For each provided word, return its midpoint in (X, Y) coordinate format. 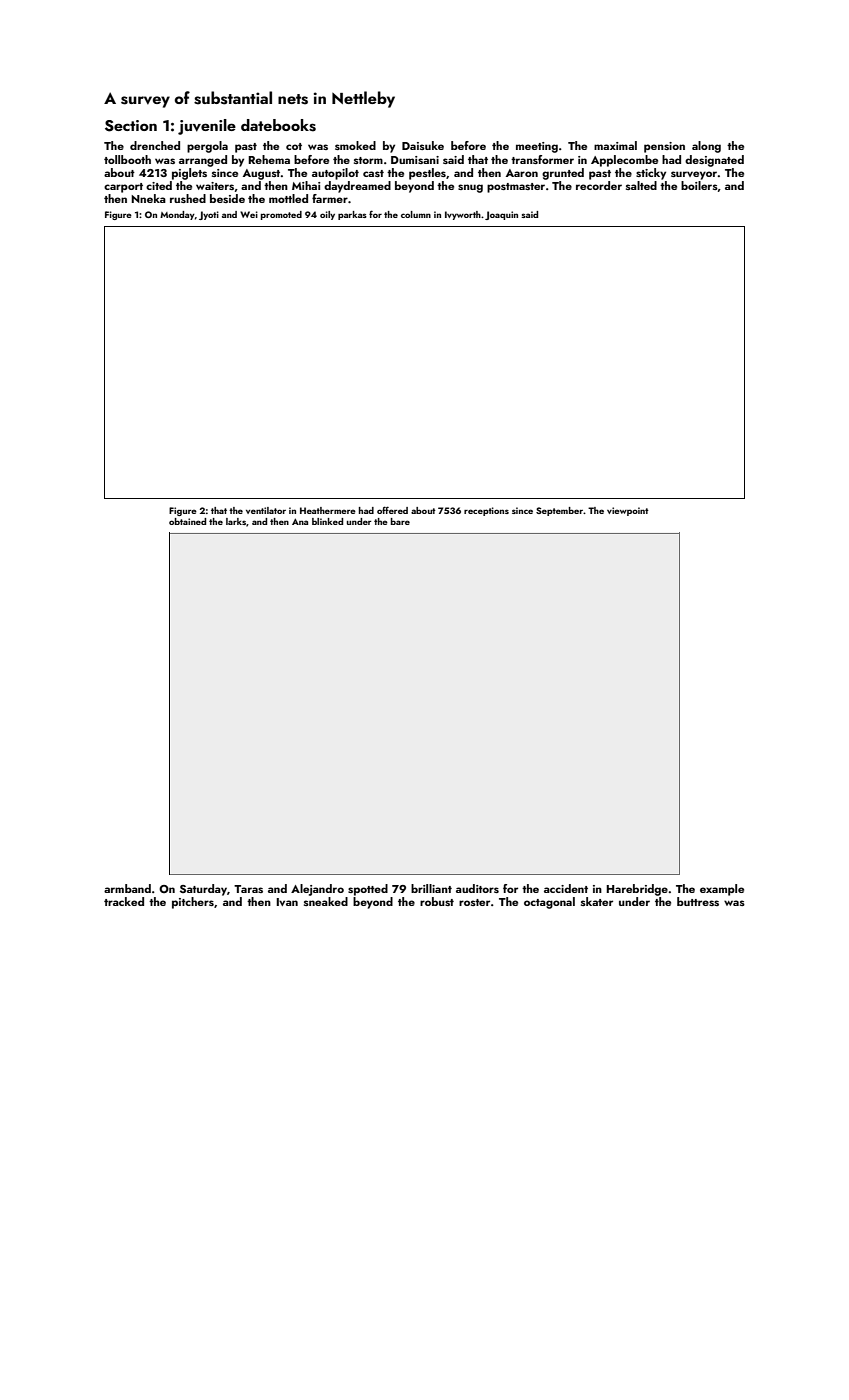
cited (159, 185)
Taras (248, 889)
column (416, 214)
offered (392, 510)
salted (641, 185)
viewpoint (628, 511)
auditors (477, 888)
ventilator (266, 510)
